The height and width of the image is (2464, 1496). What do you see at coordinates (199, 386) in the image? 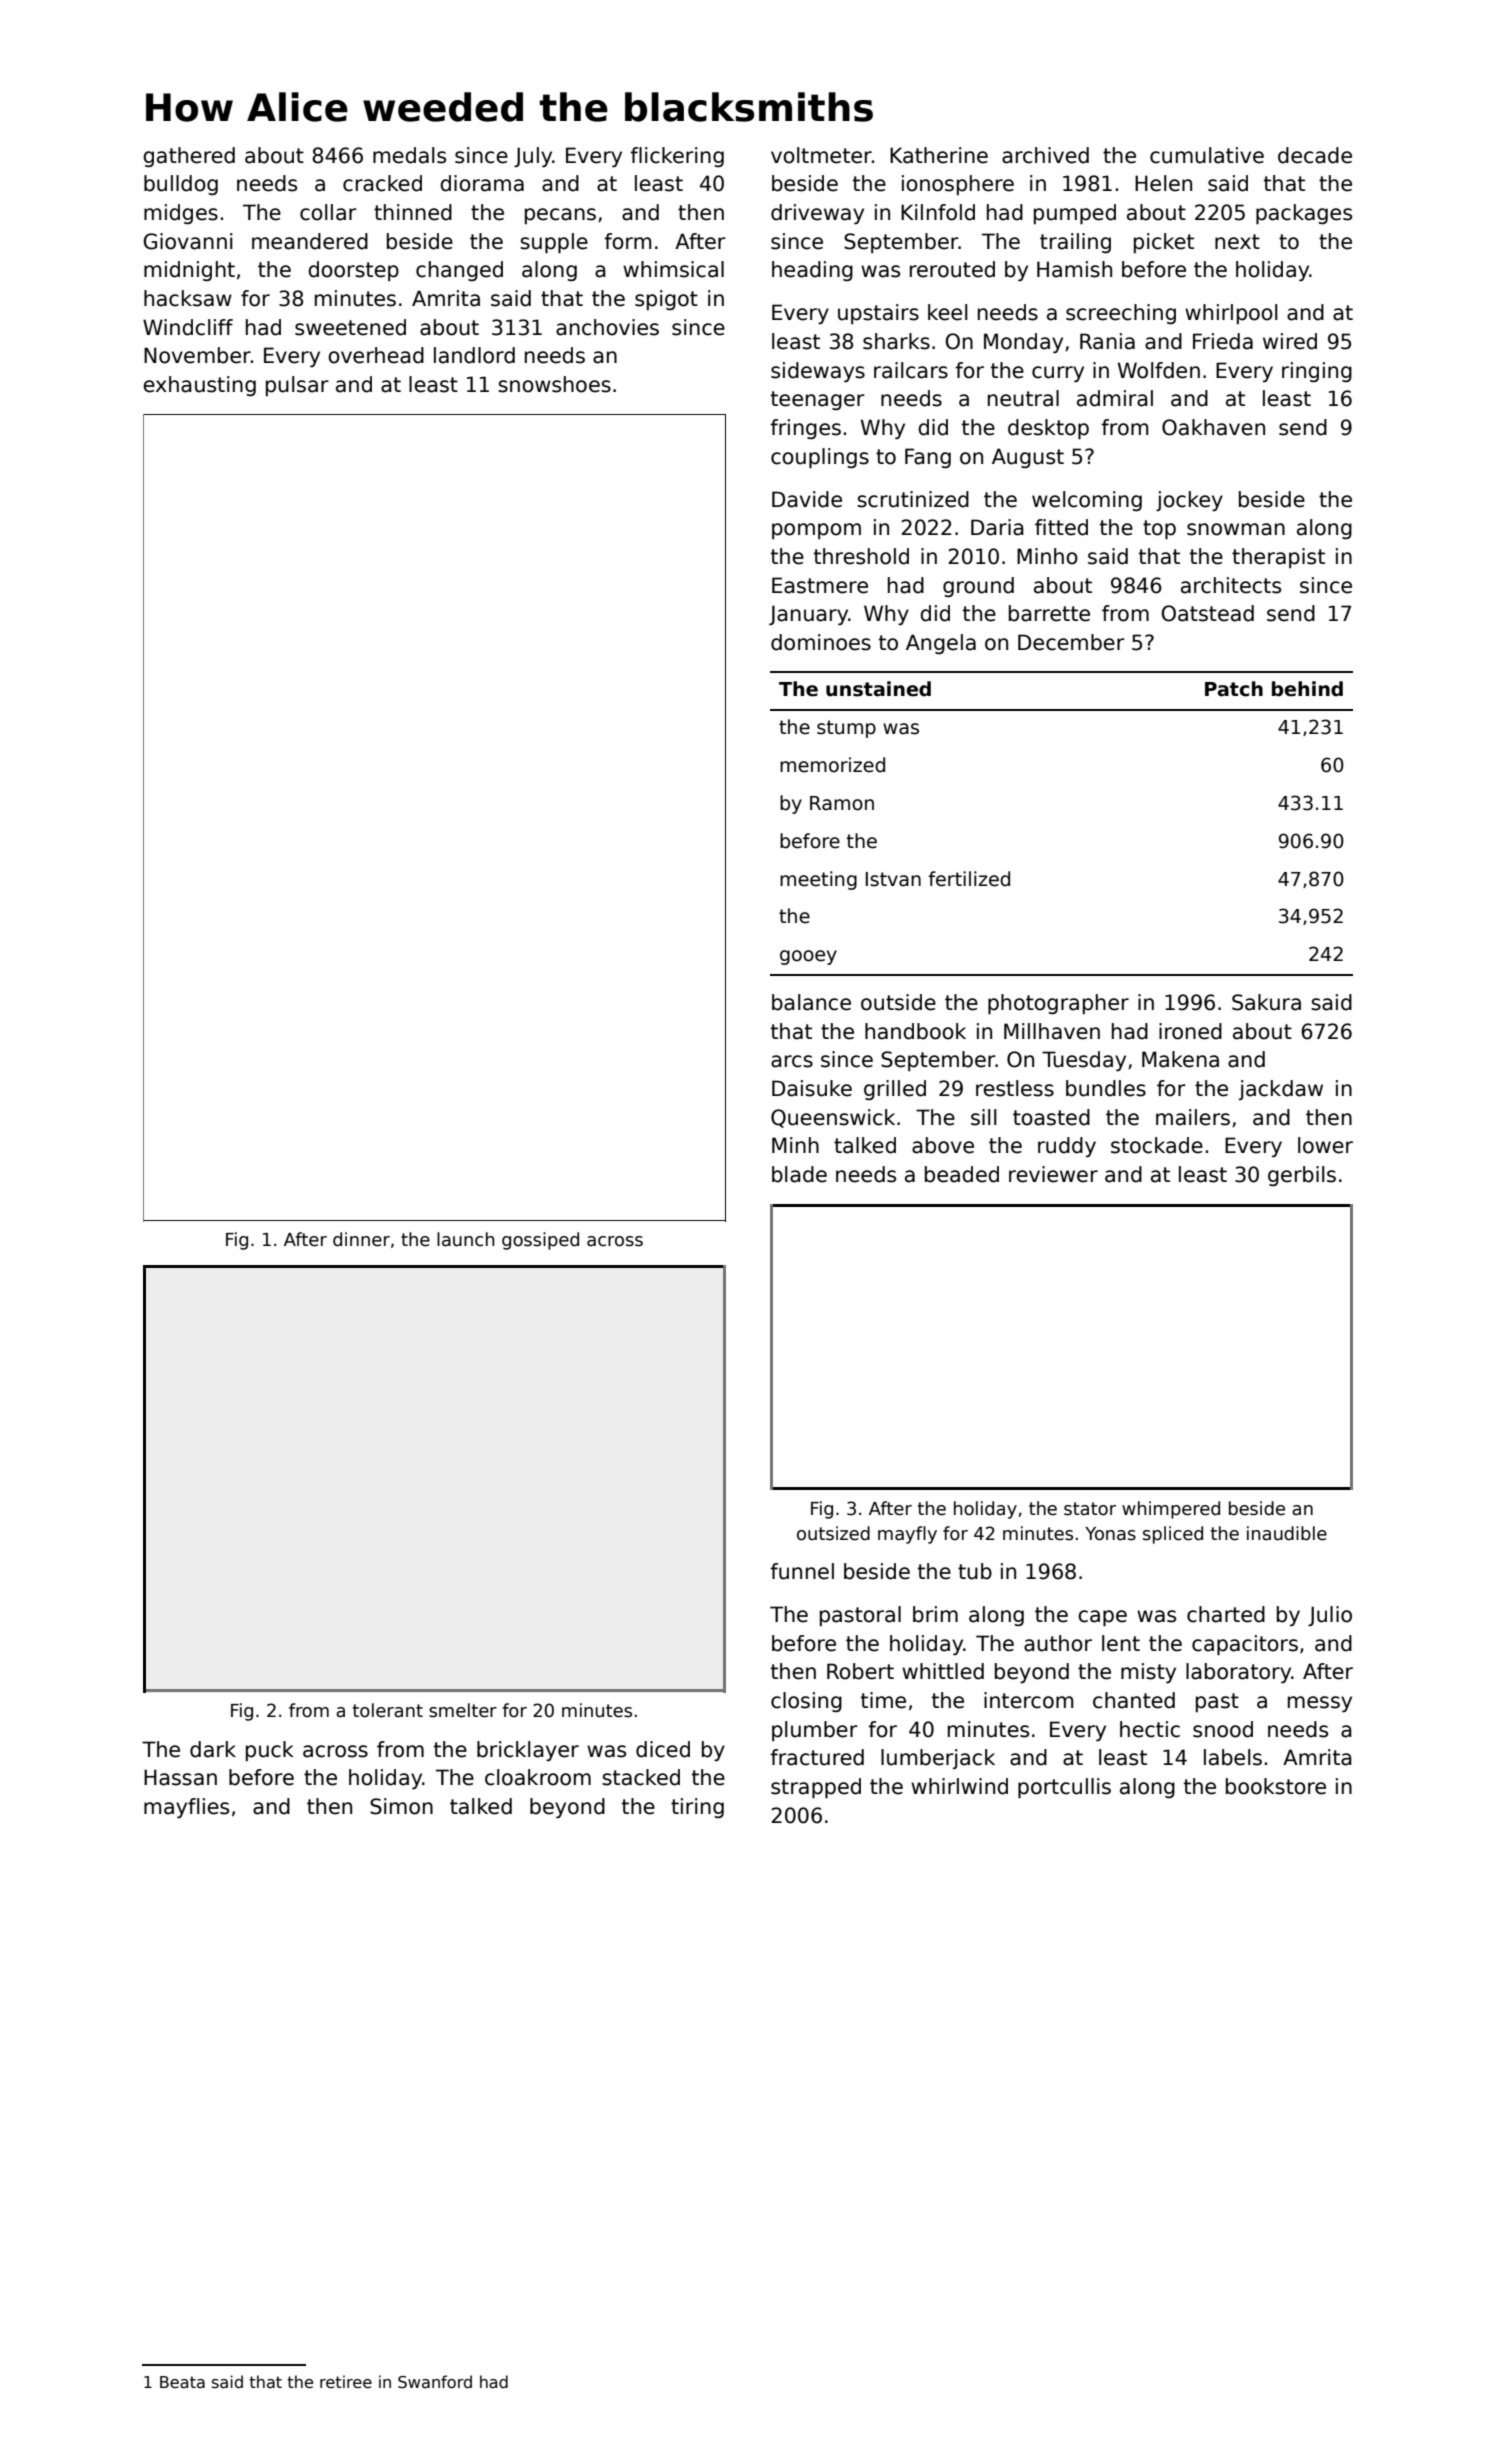
I see `exhausting` at bounding box center [199, 386].
